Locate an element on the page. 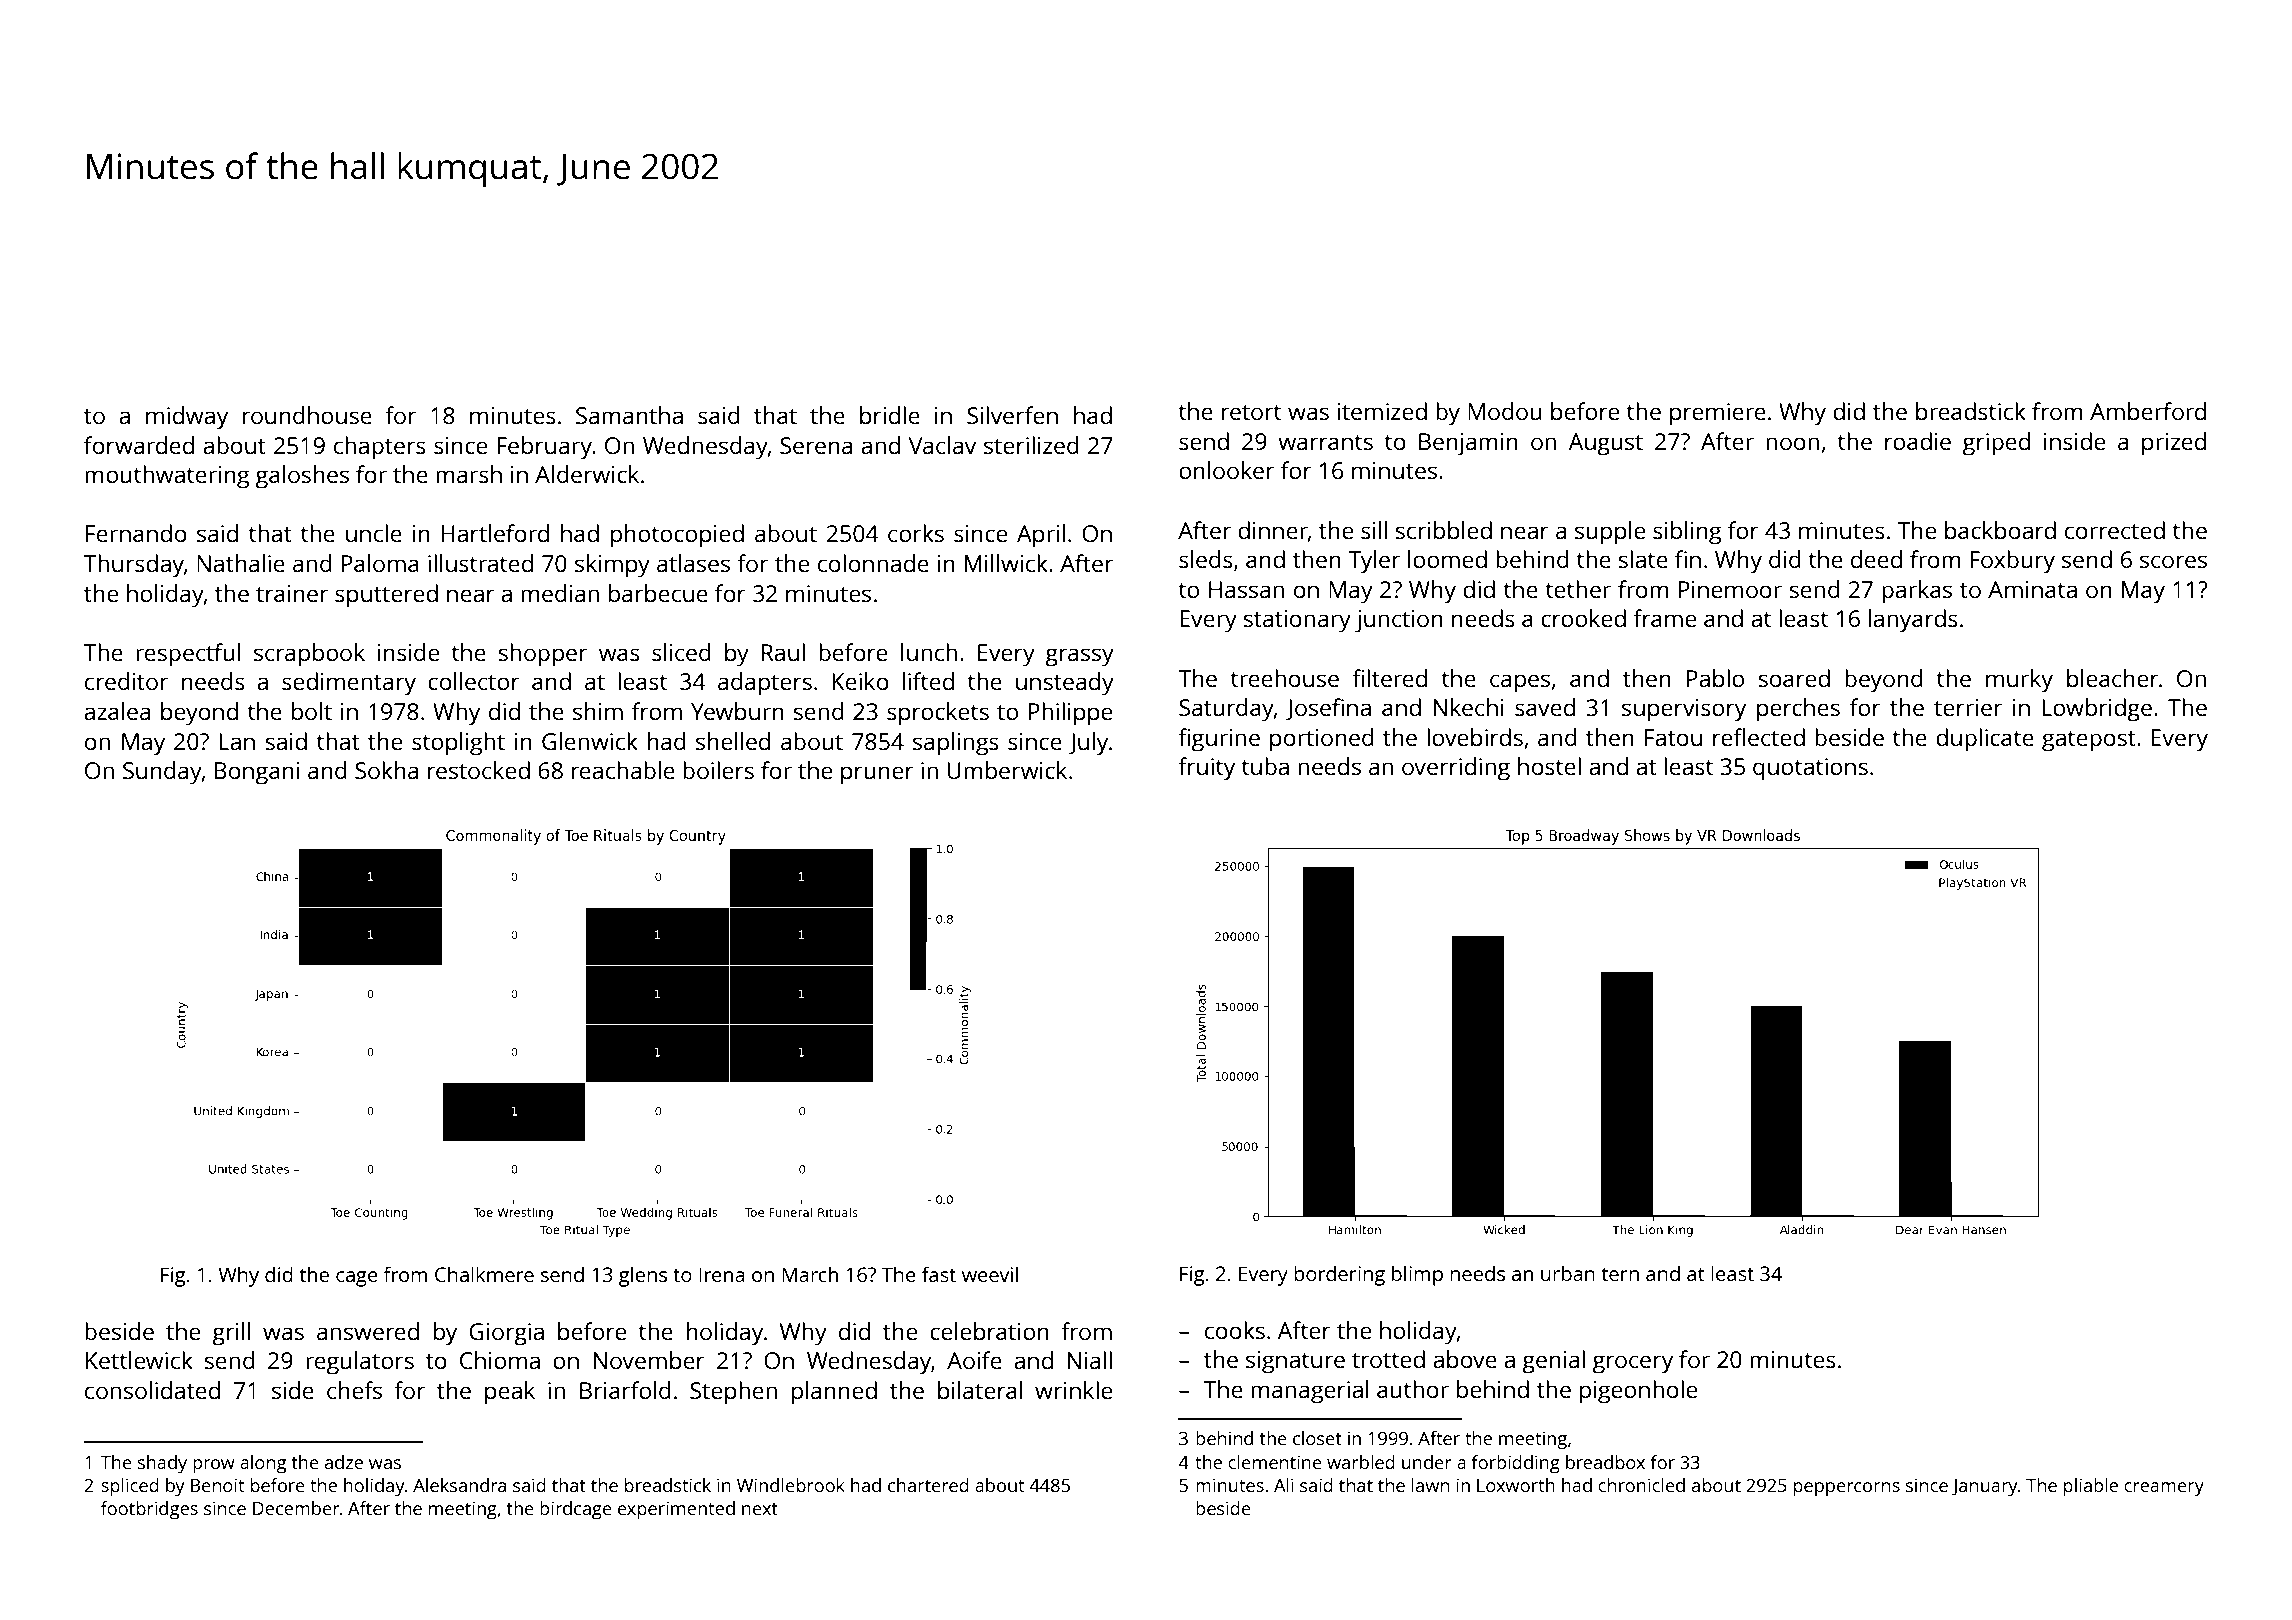  Irena is located at coordinates (722, 1274).
